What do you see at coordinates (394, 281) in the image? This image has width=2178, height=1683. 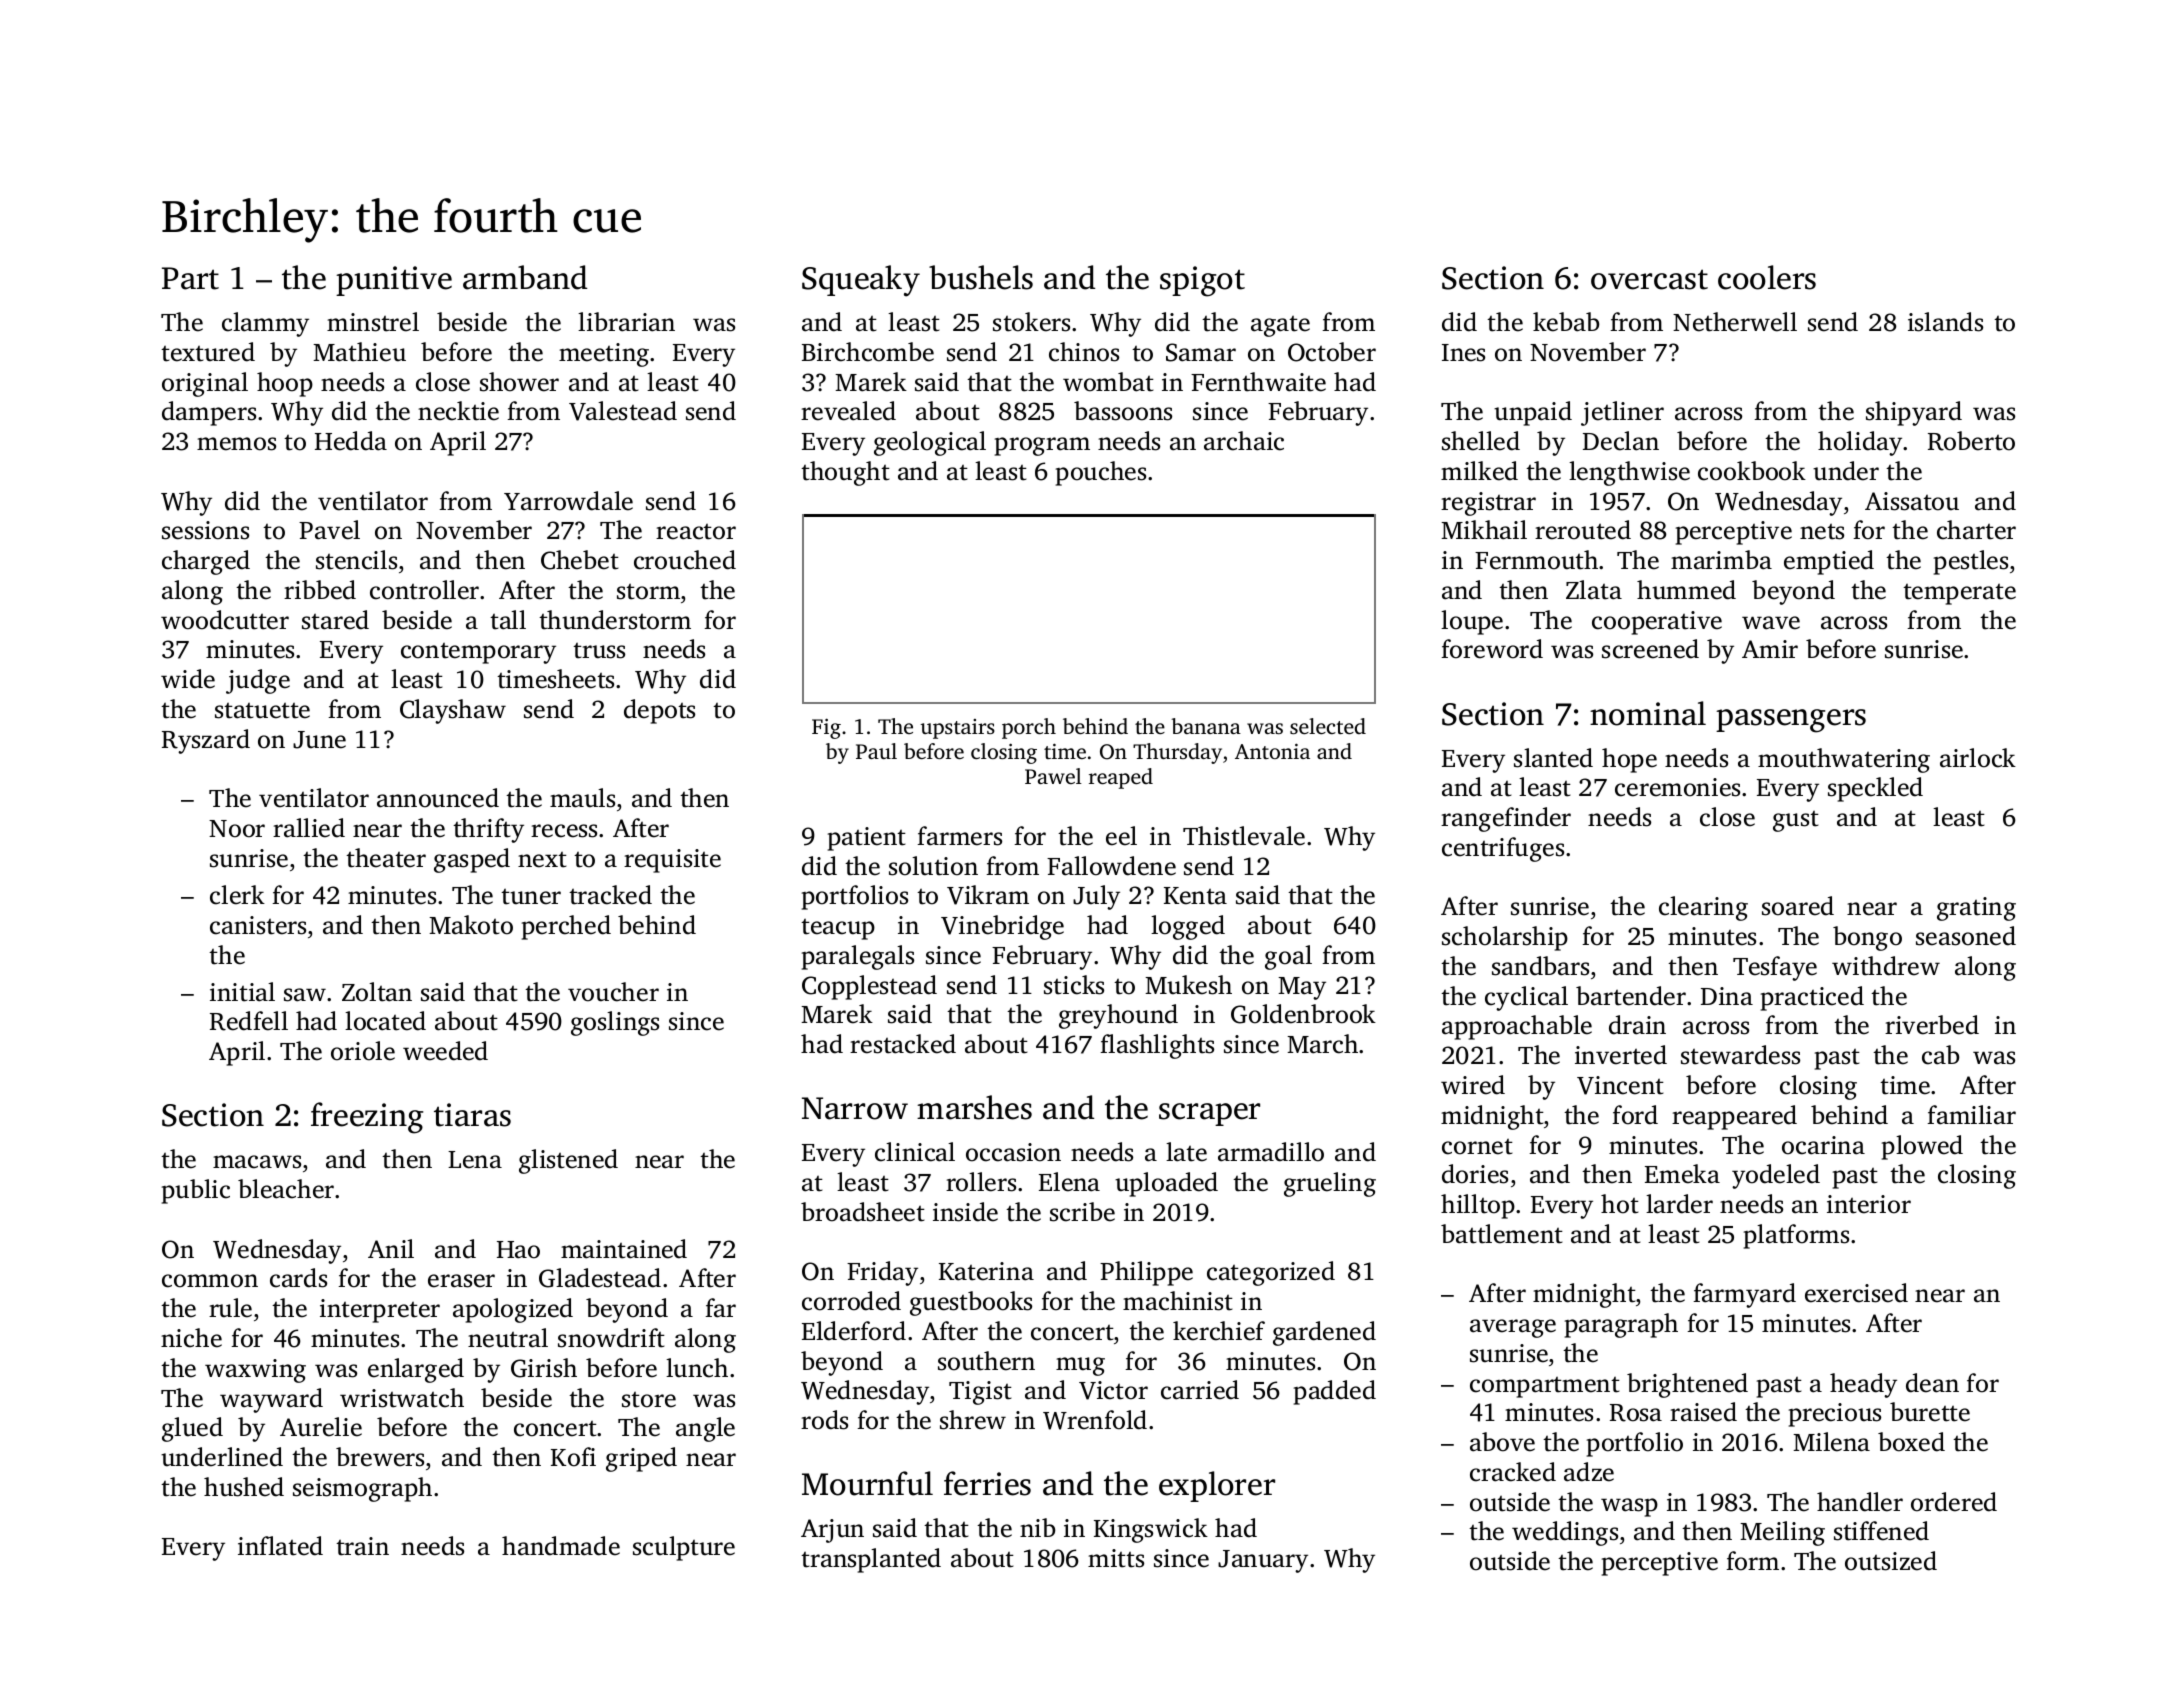 I see `punitive` at bounding box center [394, 281].
